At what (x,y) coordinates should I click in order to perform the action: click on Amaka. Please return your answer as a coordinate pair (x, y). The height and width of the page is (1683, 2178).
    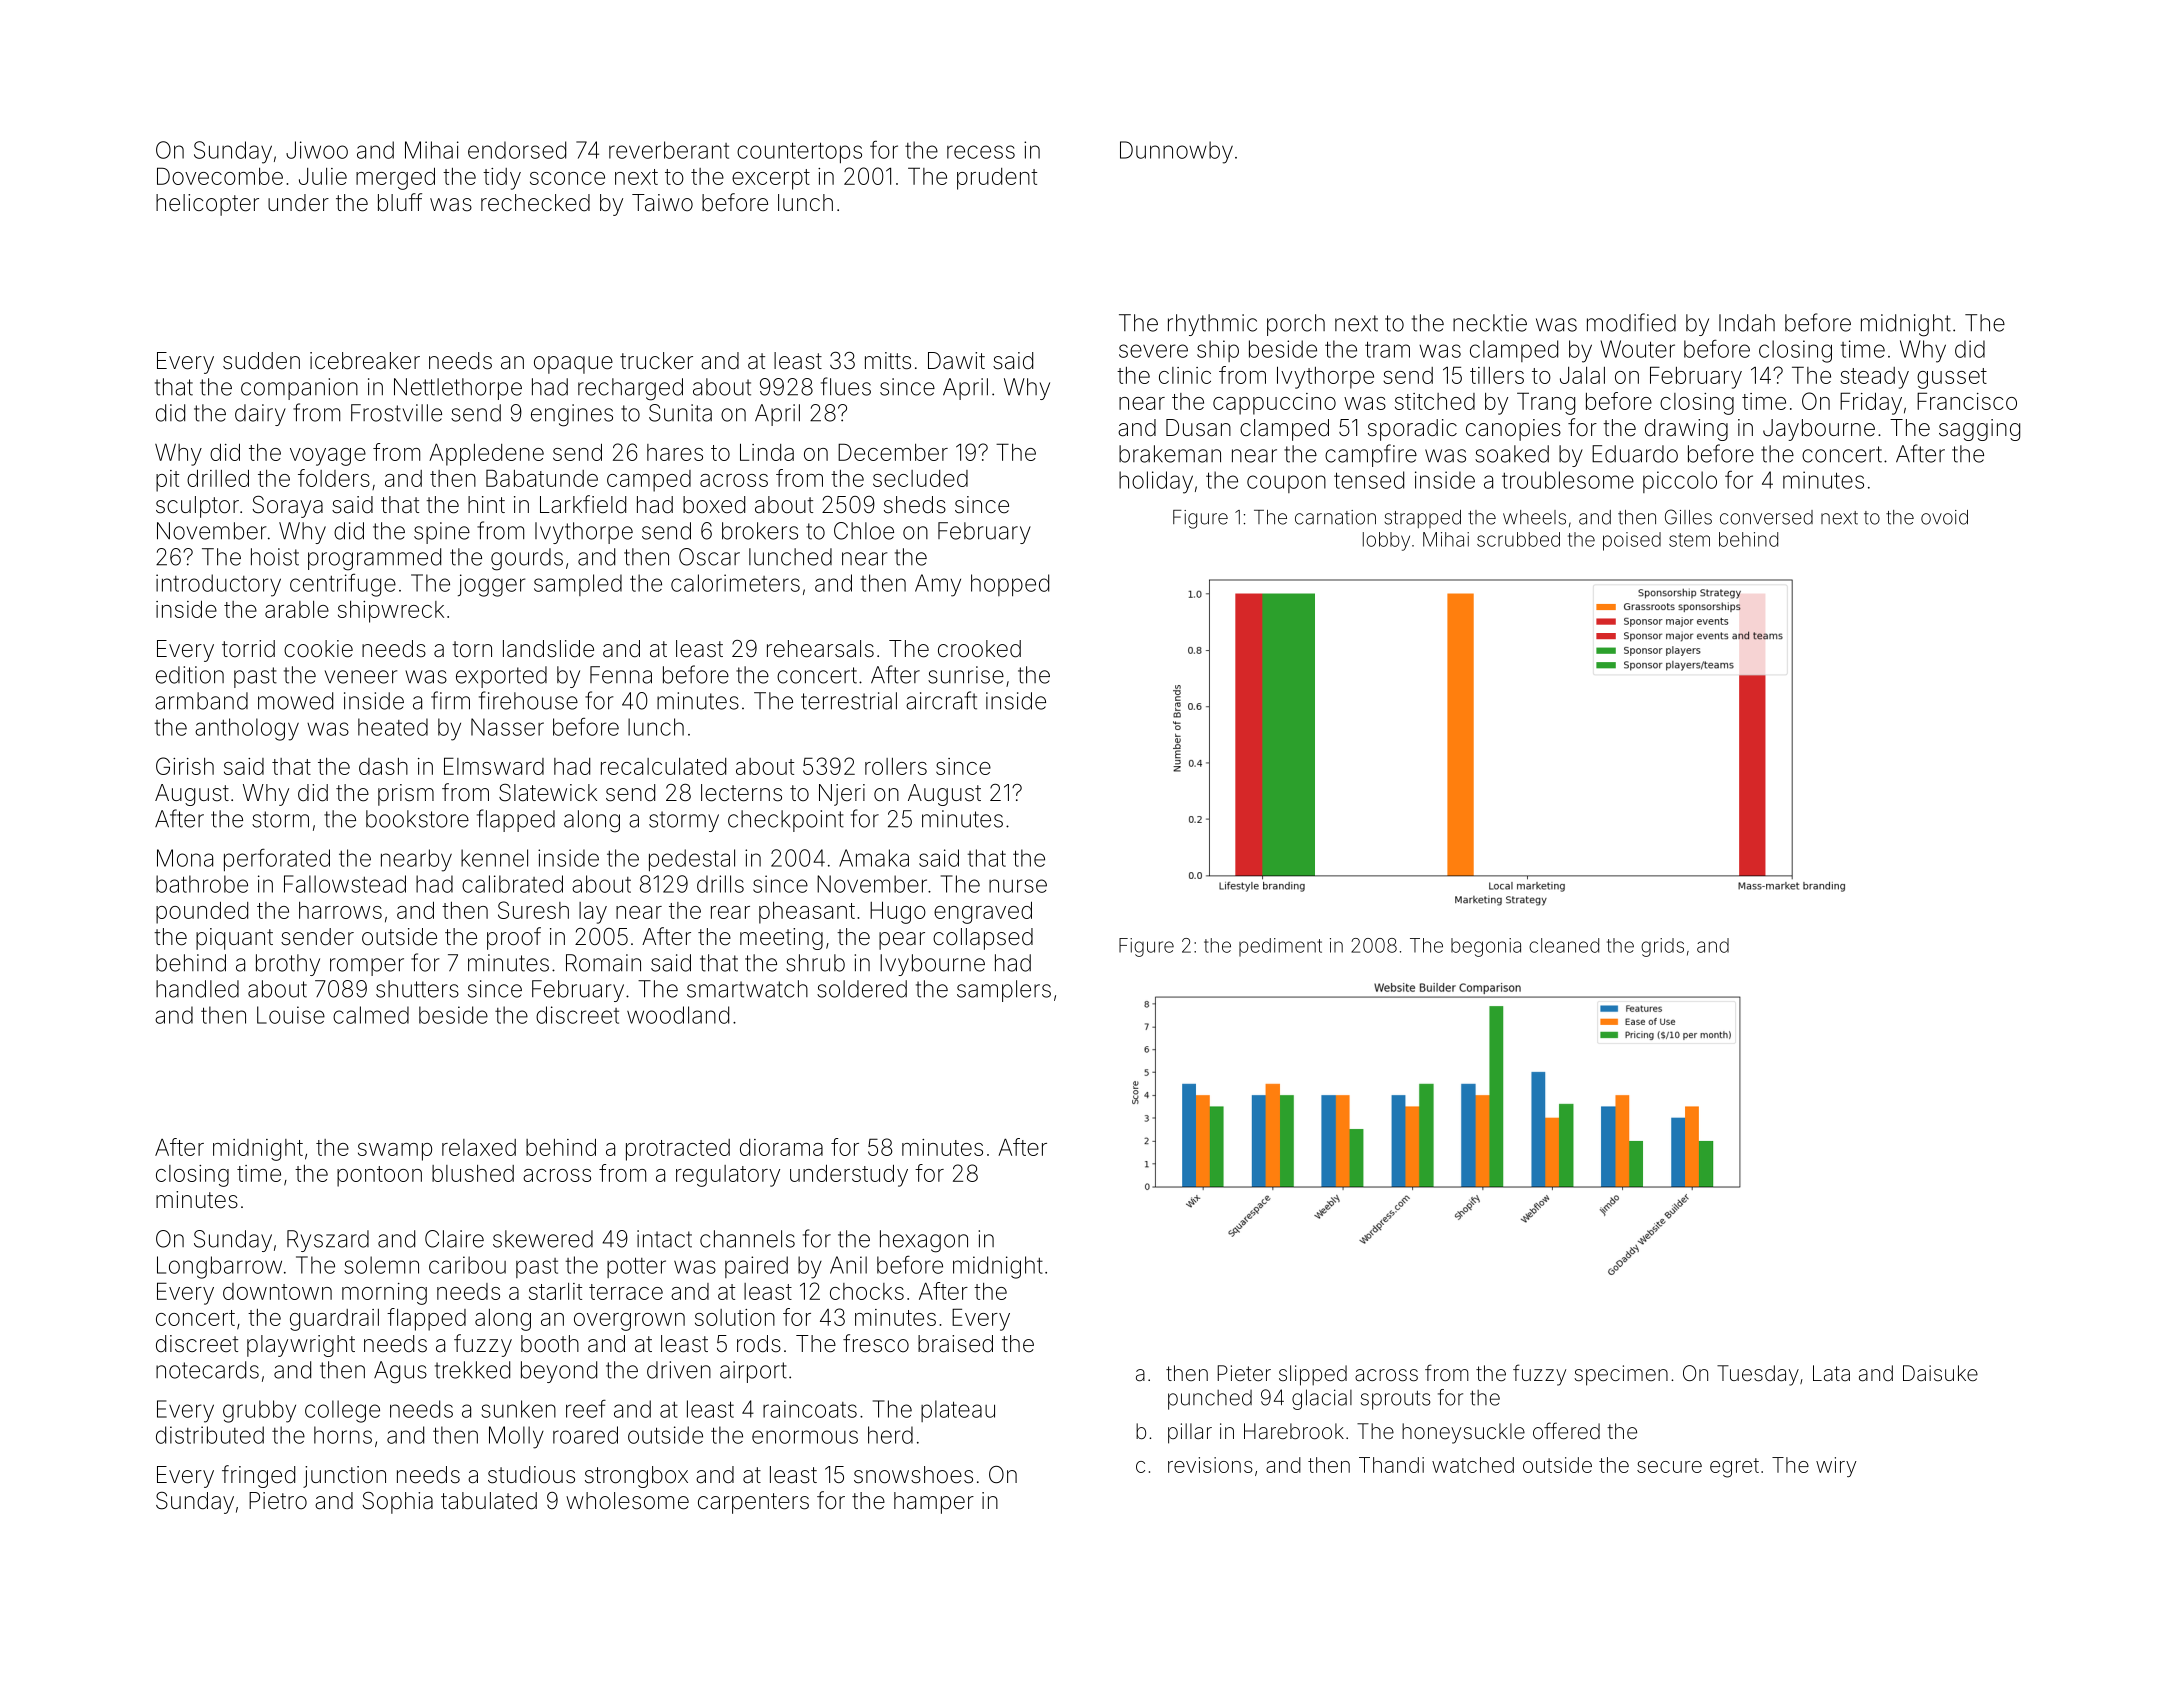
    Looking at the image, I should click on (874, 858).
